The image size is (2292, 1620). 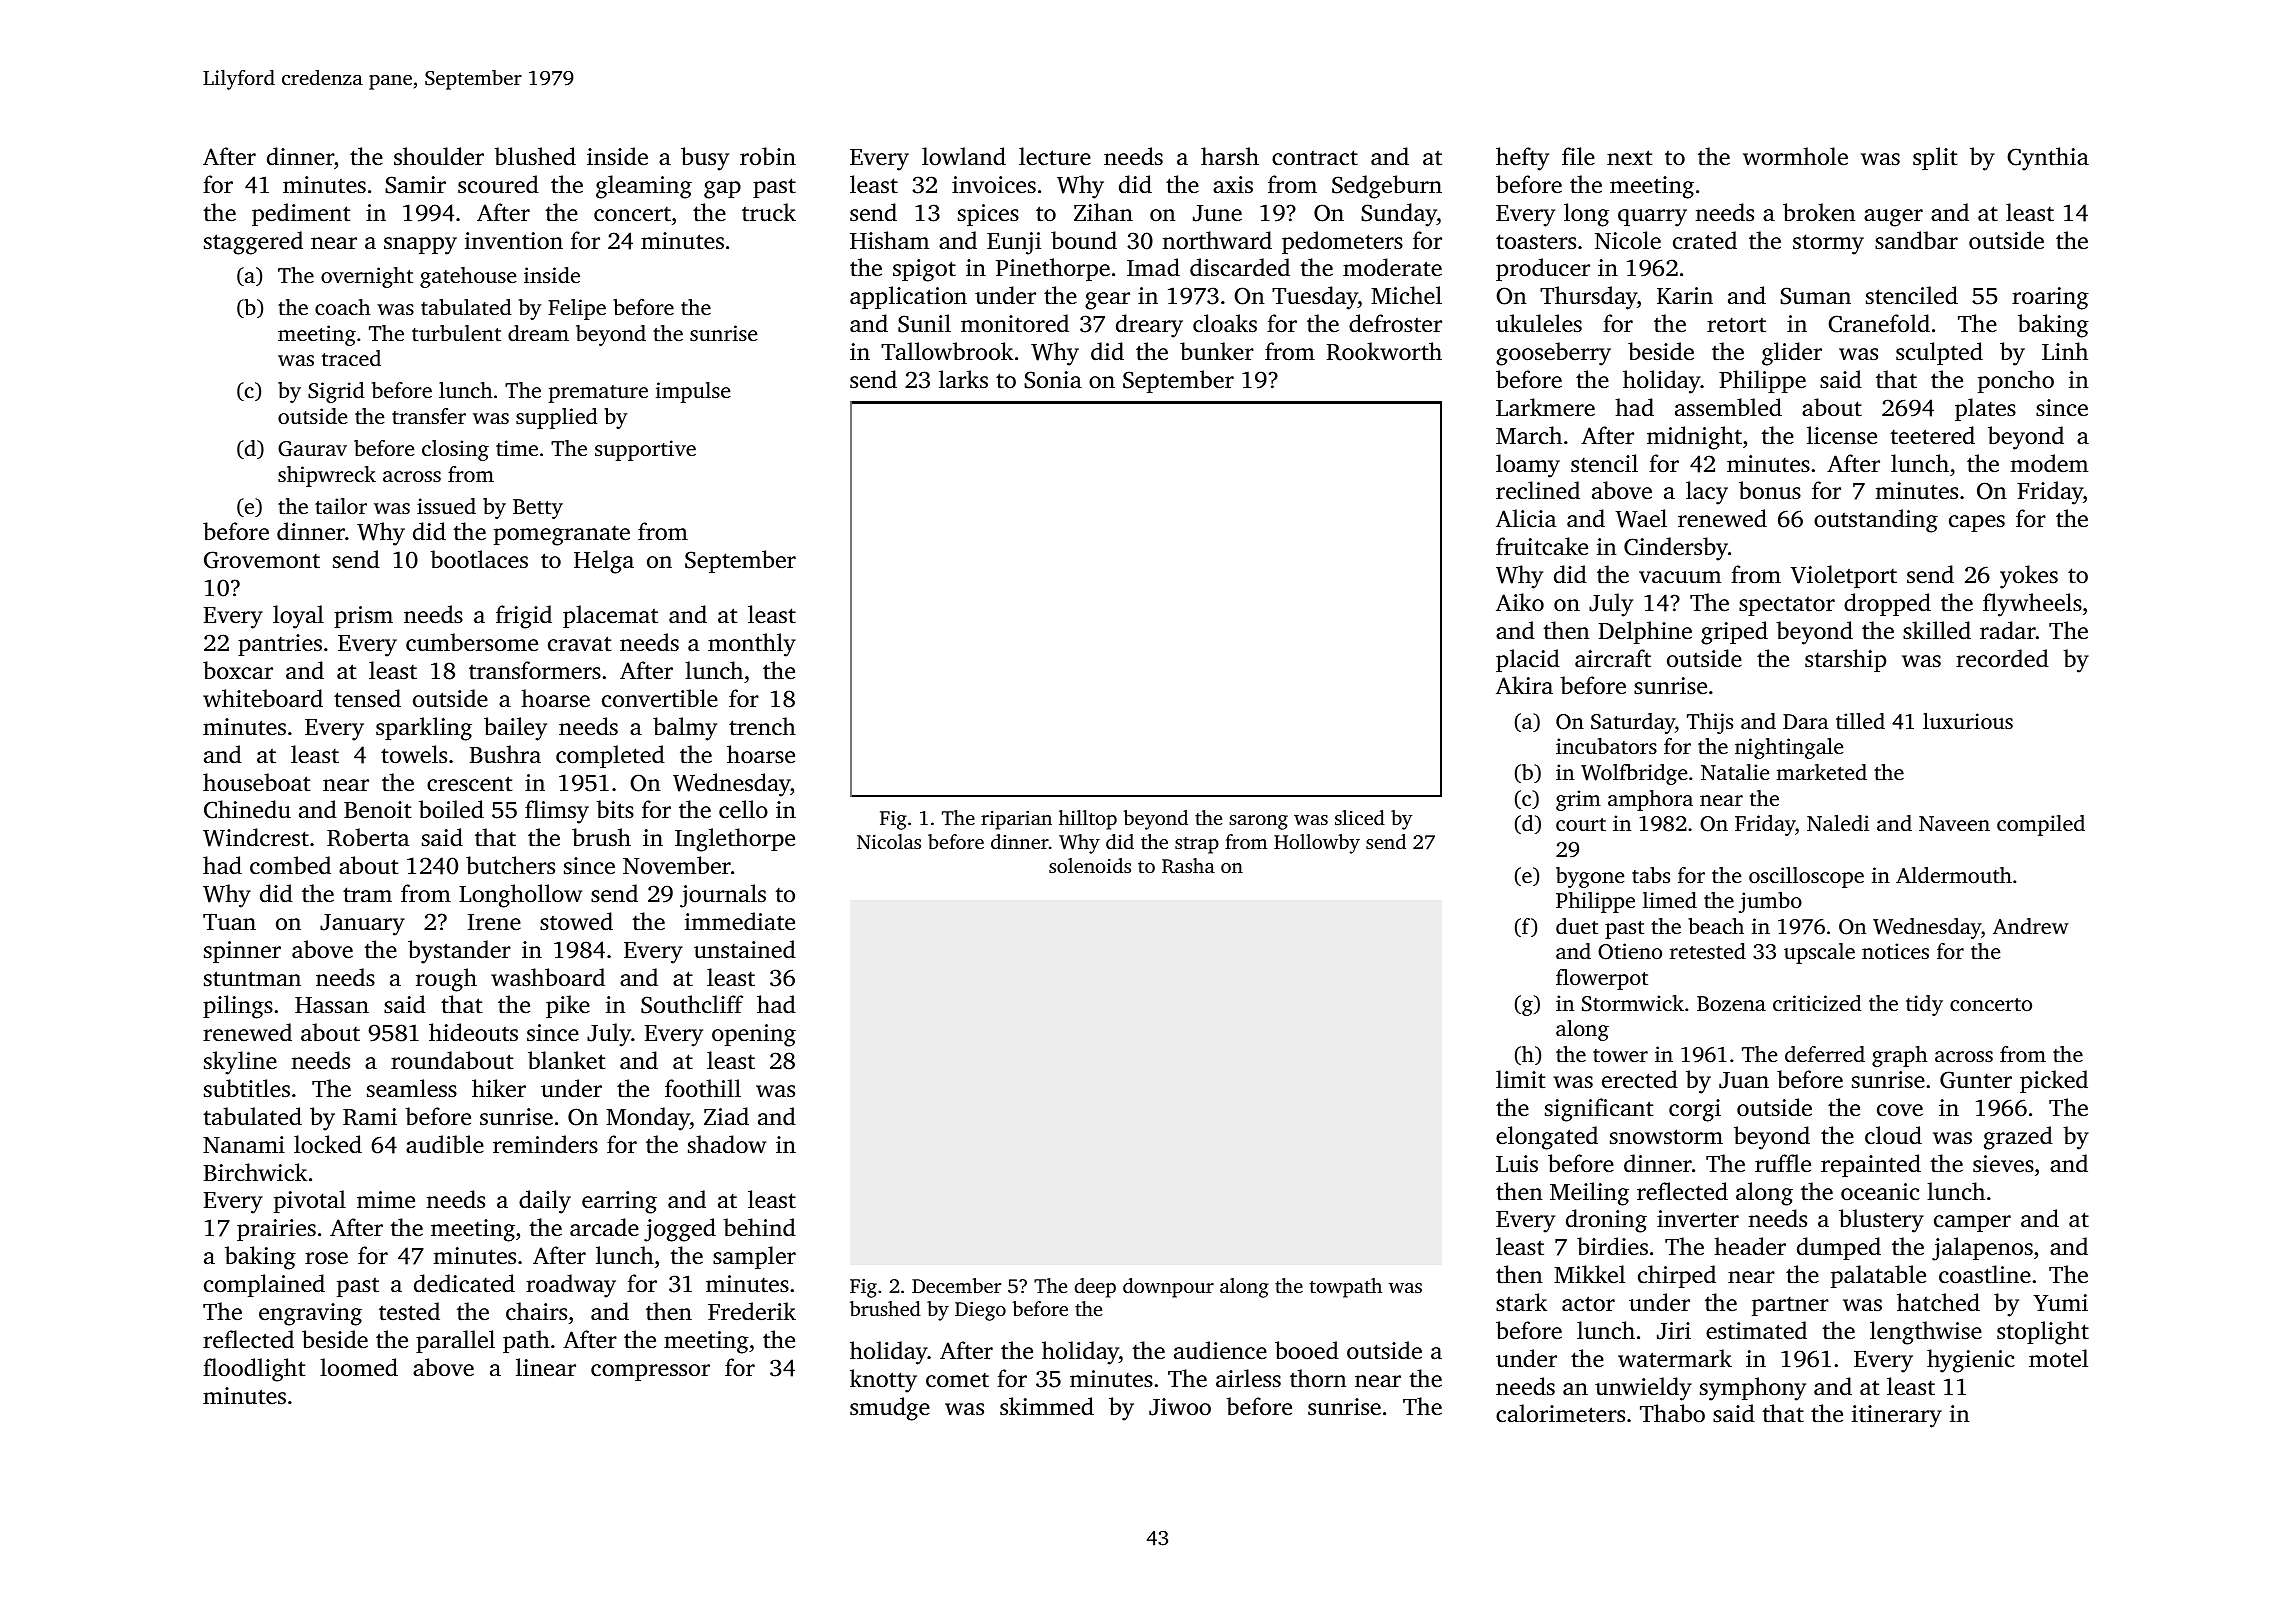 I want to click on assembled, so click(x=1728, y=407).
